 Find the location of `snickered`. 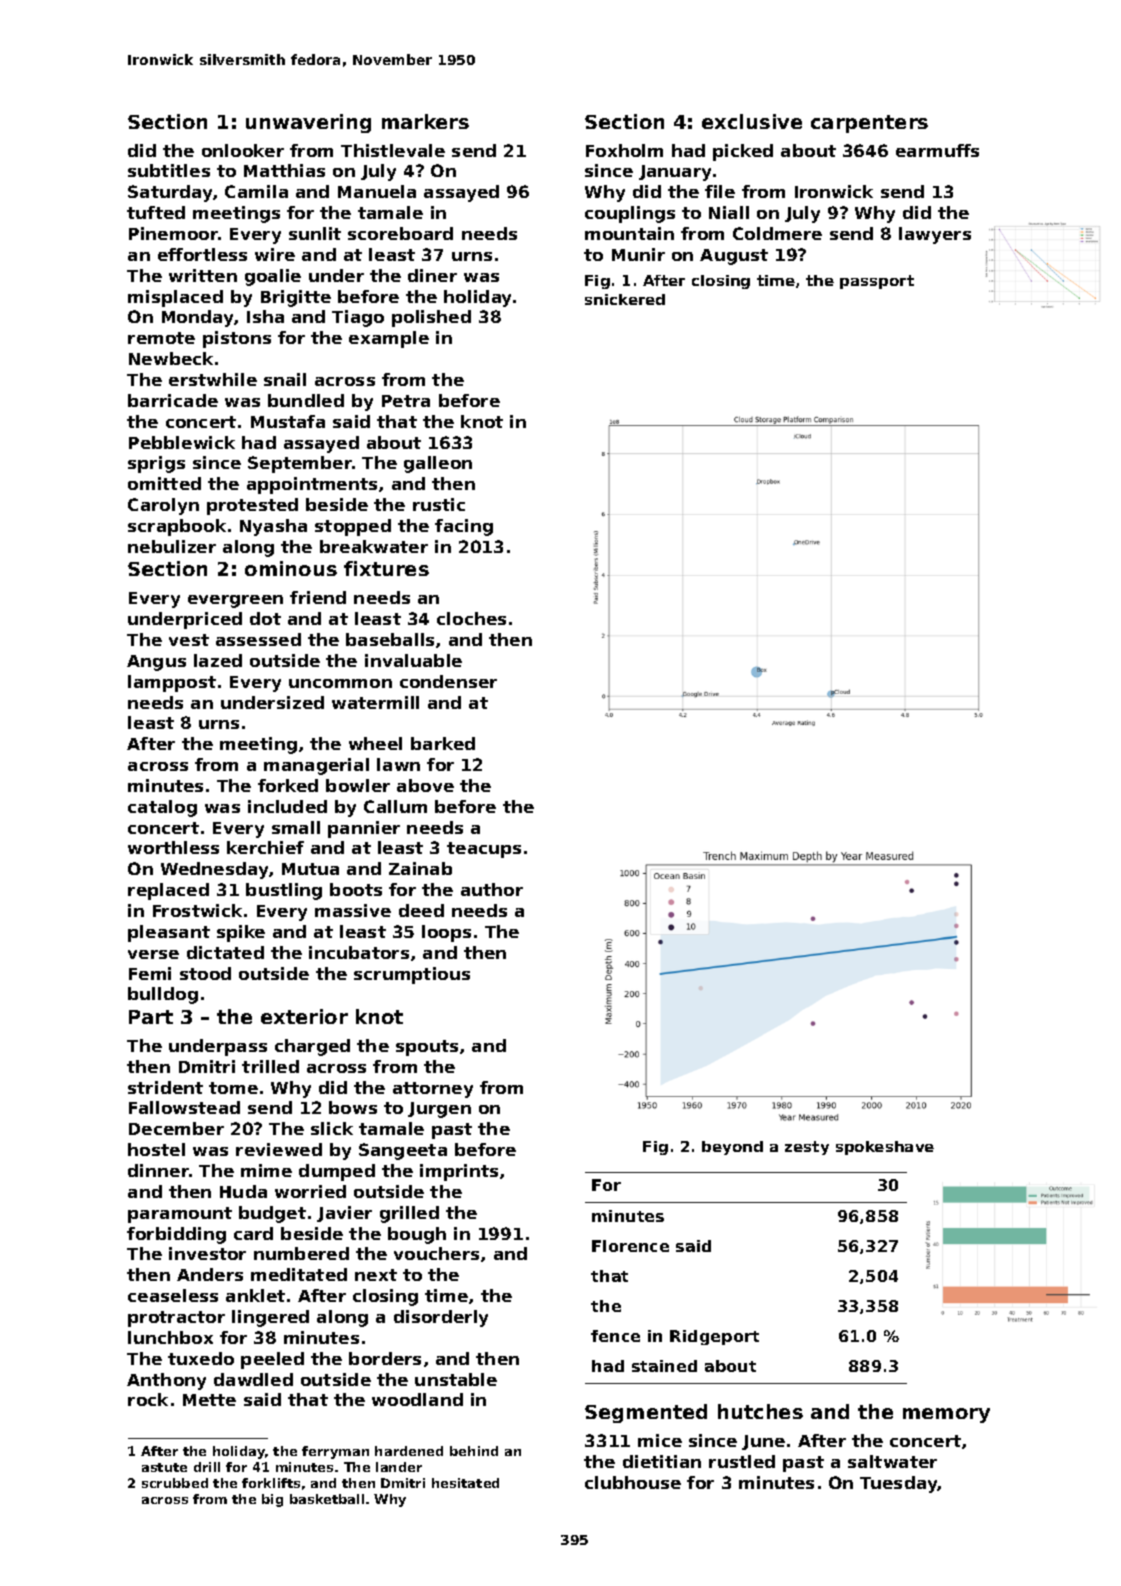

snickered is located at coordinates (625, 299).
